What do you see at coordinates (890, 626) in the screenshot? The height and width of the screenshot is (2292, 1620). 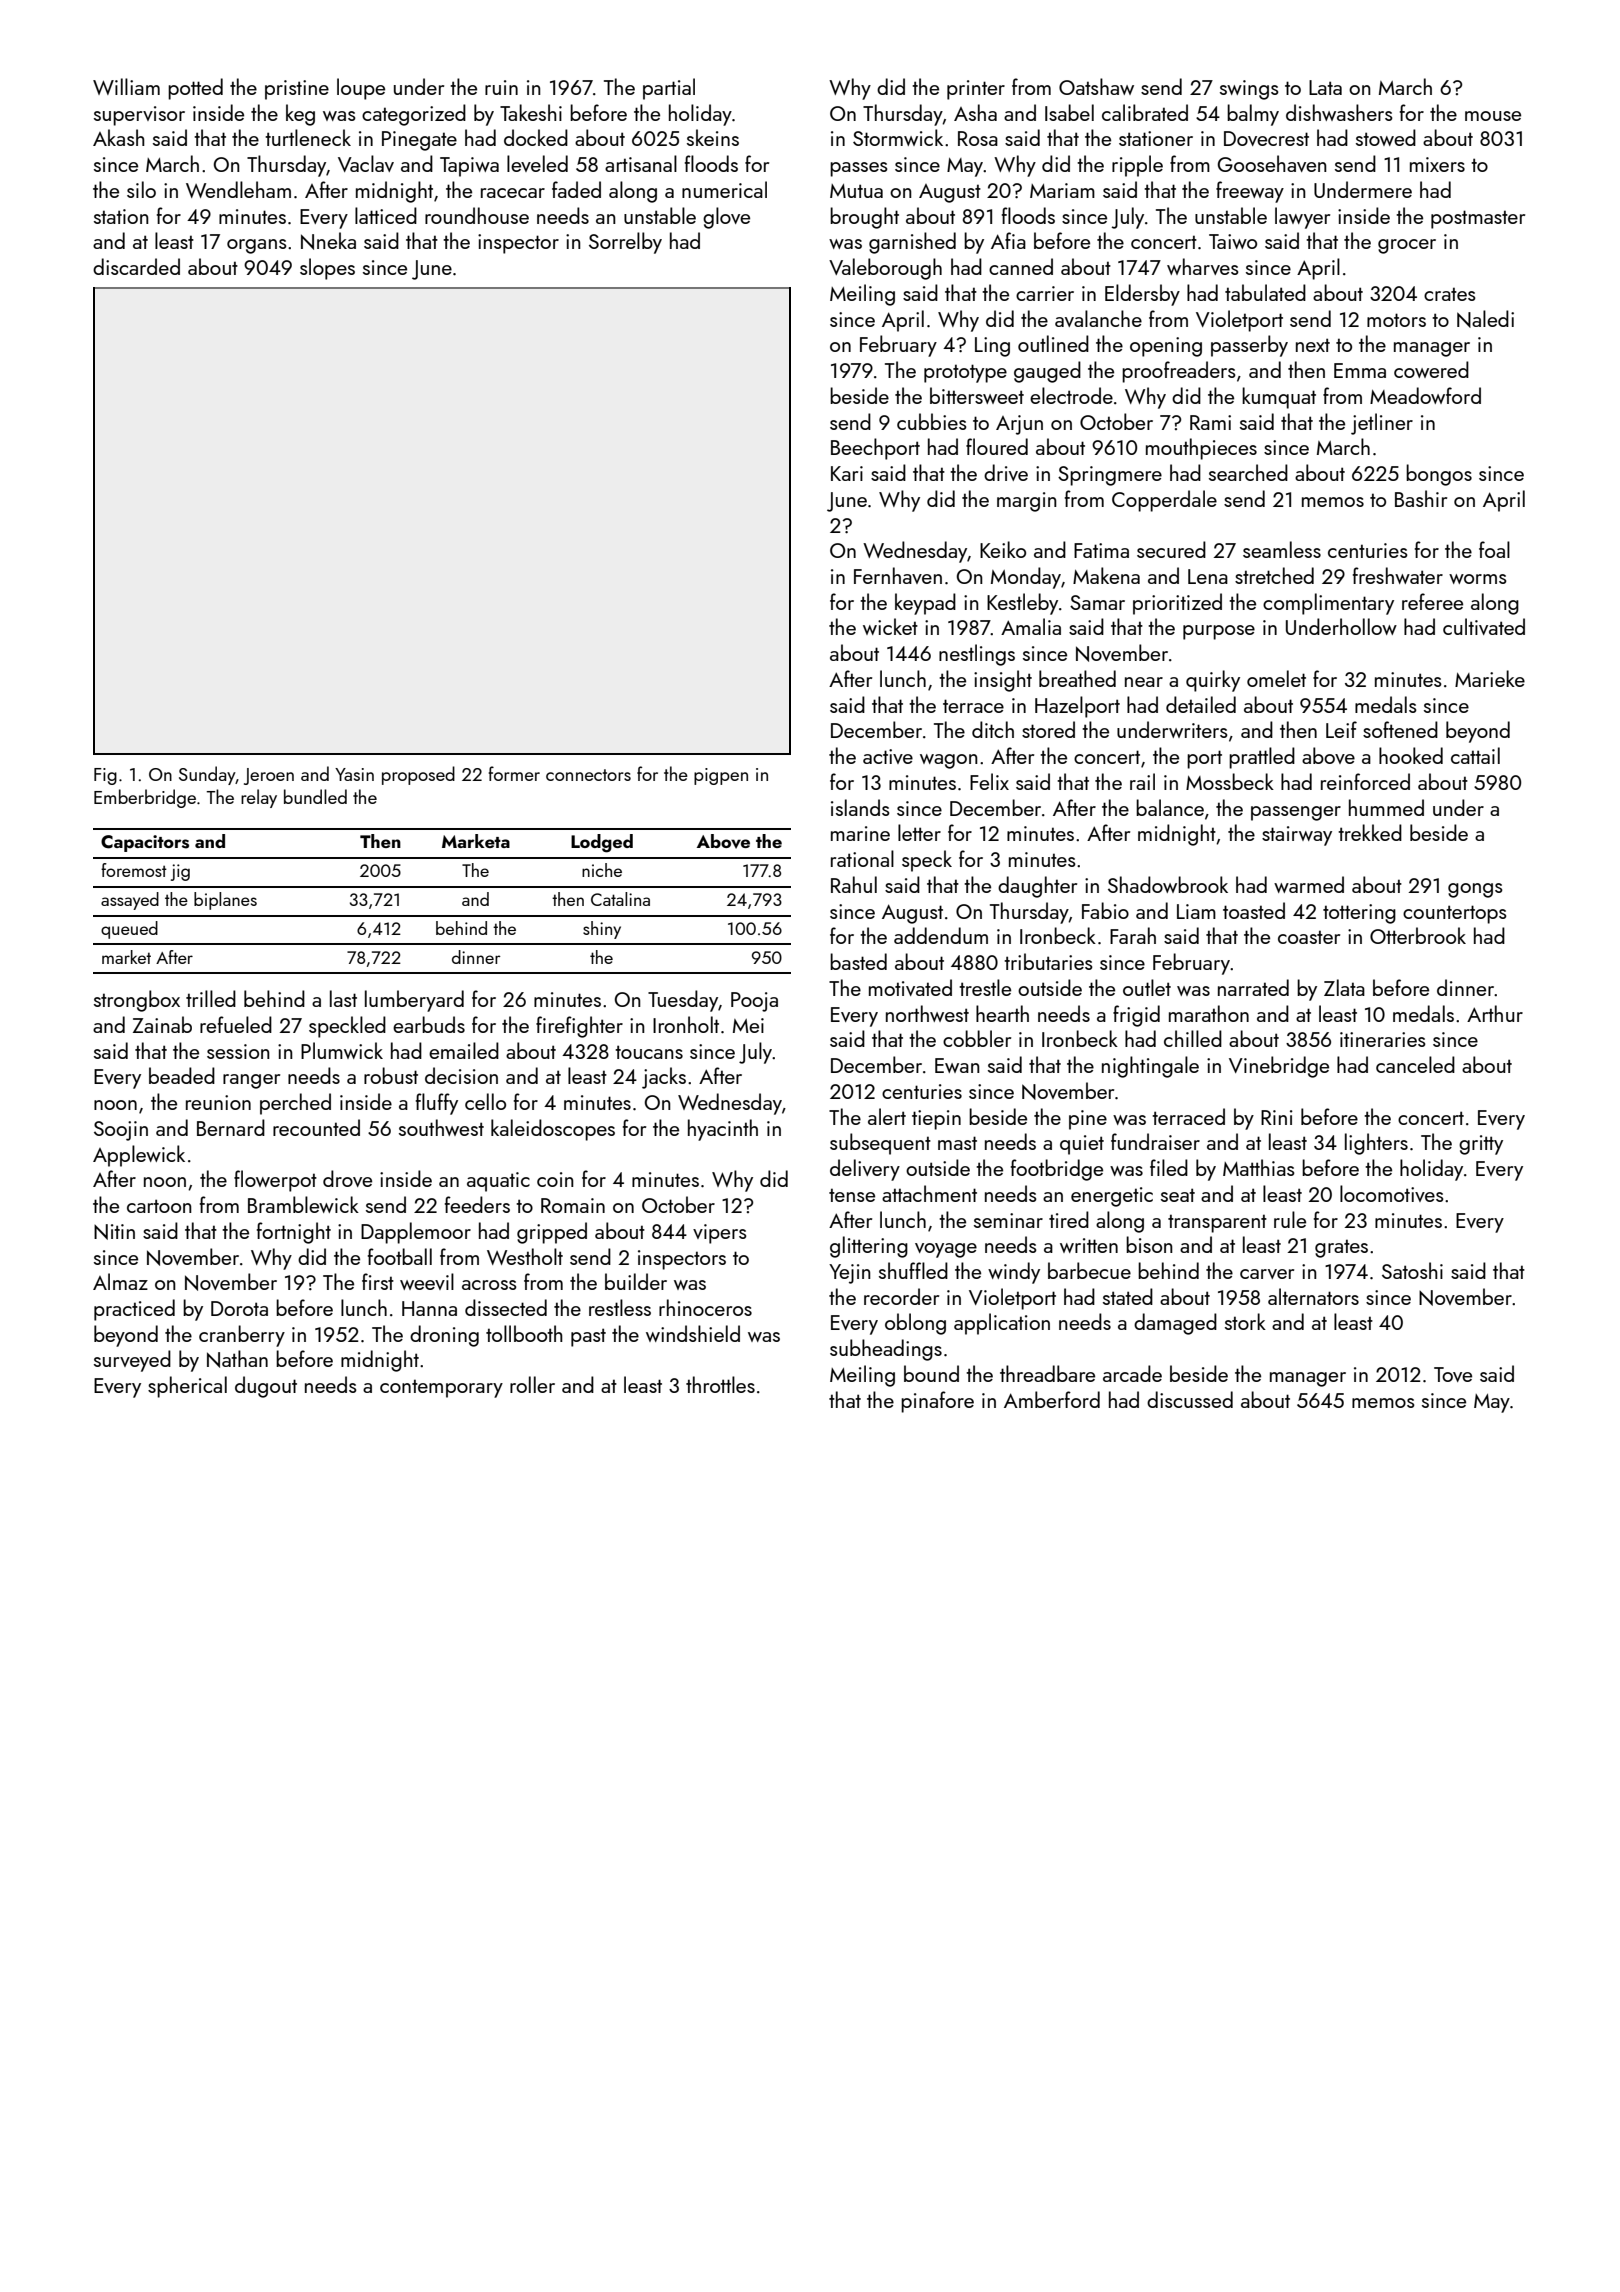 I see `wicket` at bounding box center [890, 626].
